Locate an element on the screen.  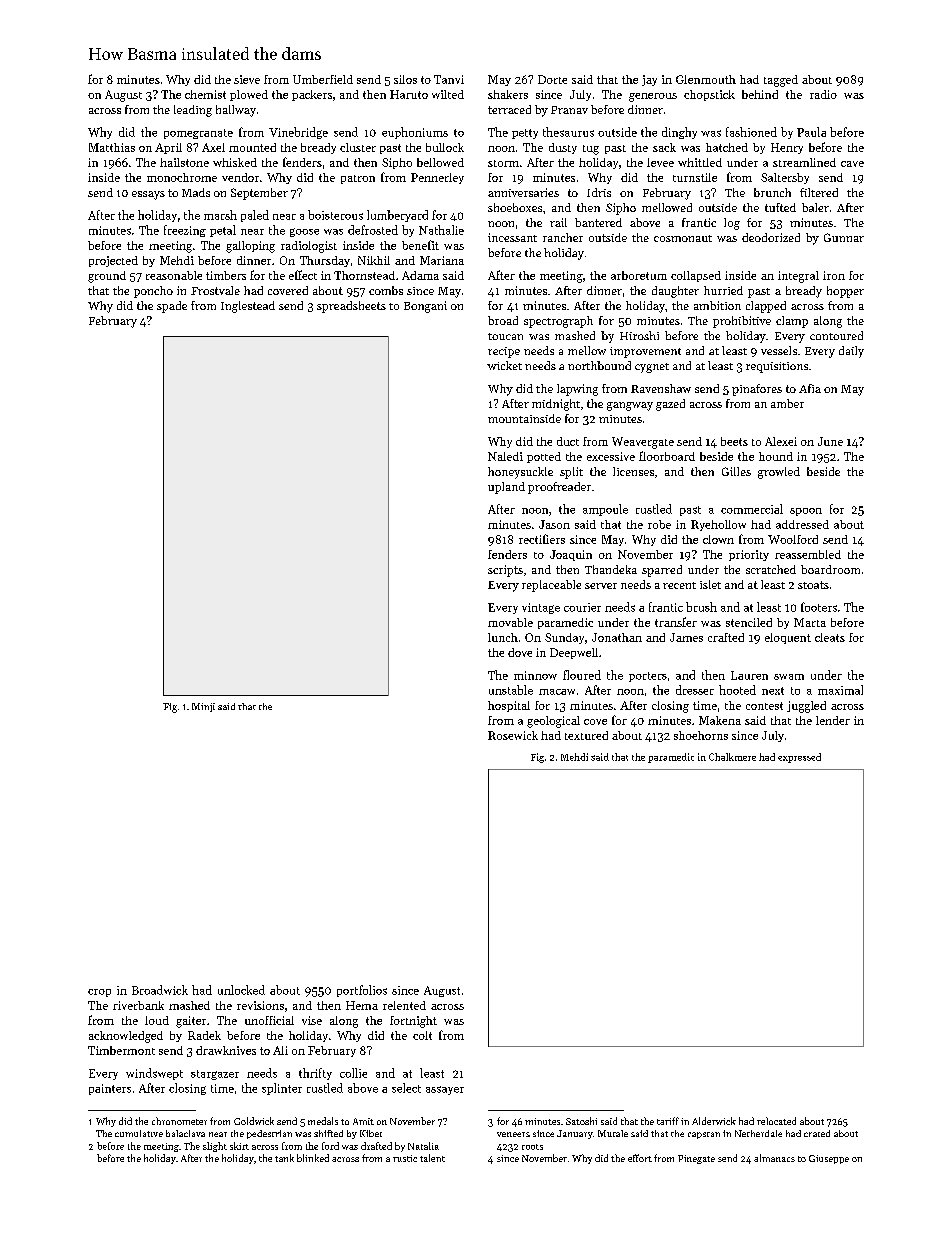
eloquent is located at coordinates (788, 638).
